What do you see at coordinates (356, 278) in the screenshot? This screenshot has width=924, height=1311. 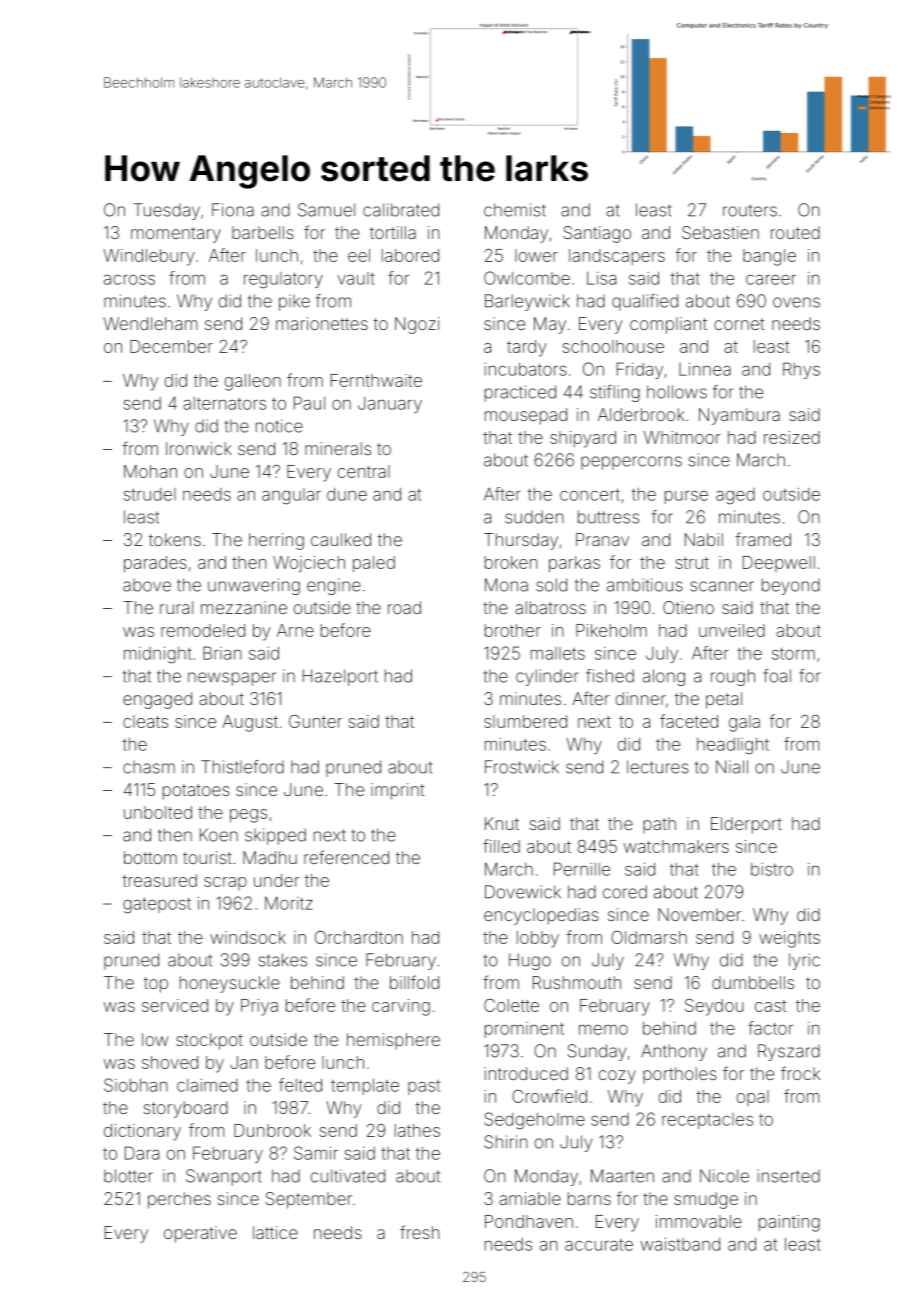 I see `vault` at bounding box center [356, 278].
